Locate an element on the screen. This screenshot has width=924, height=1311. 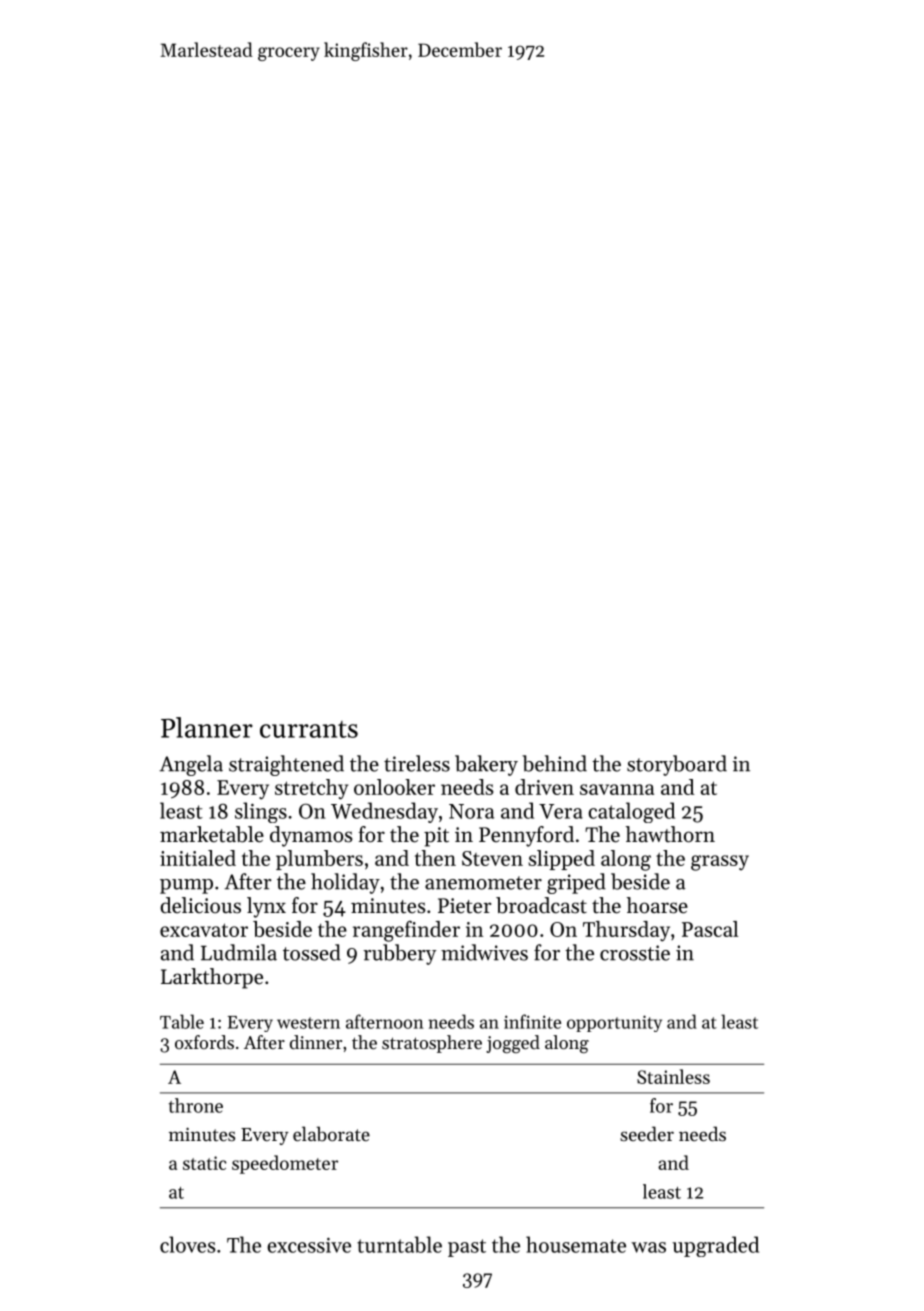
cloves is located at coordinates (188, 1244).
